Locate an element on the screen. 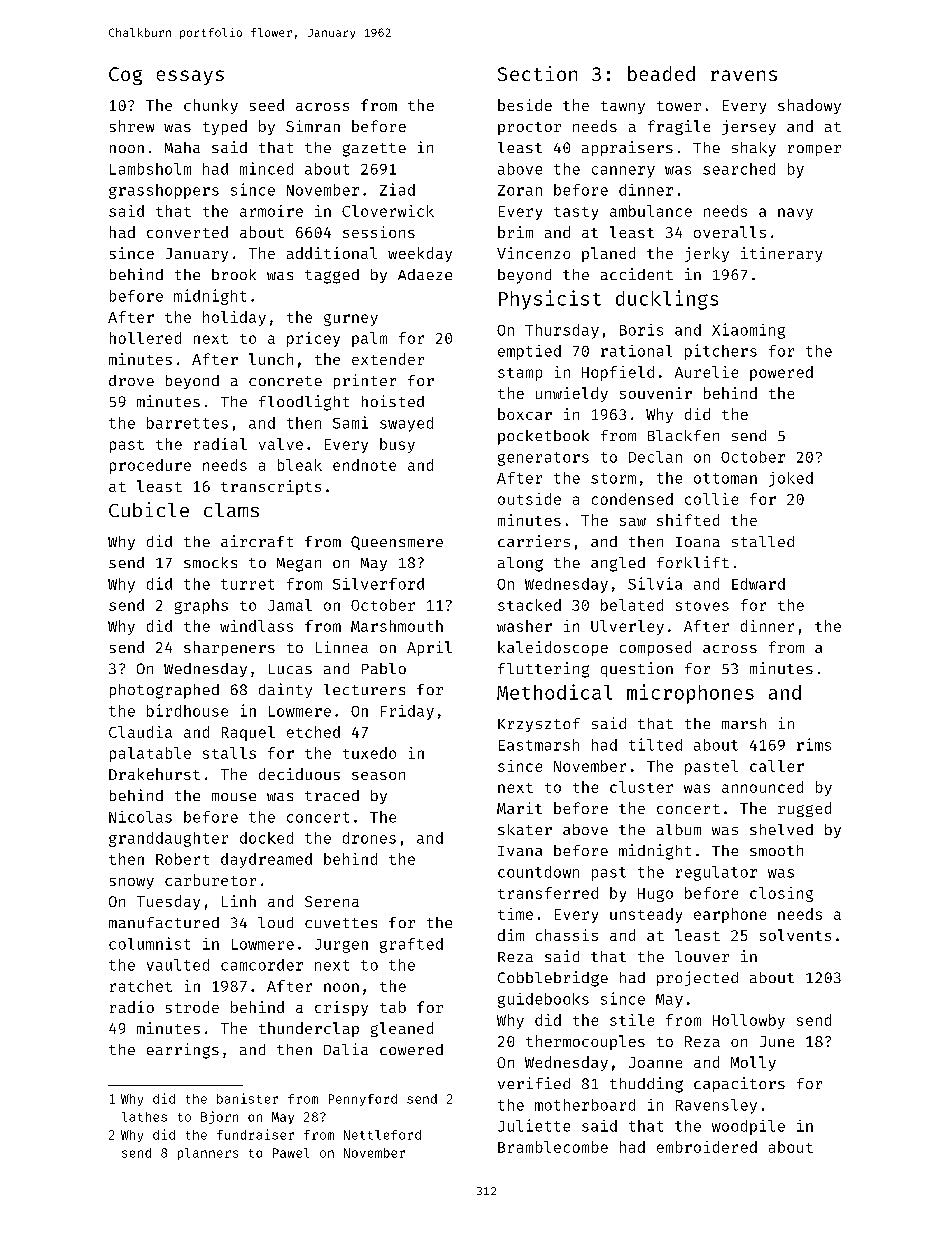 This screenshot has width=952, height=1233. grafted is located at coordinates (411, 945).
